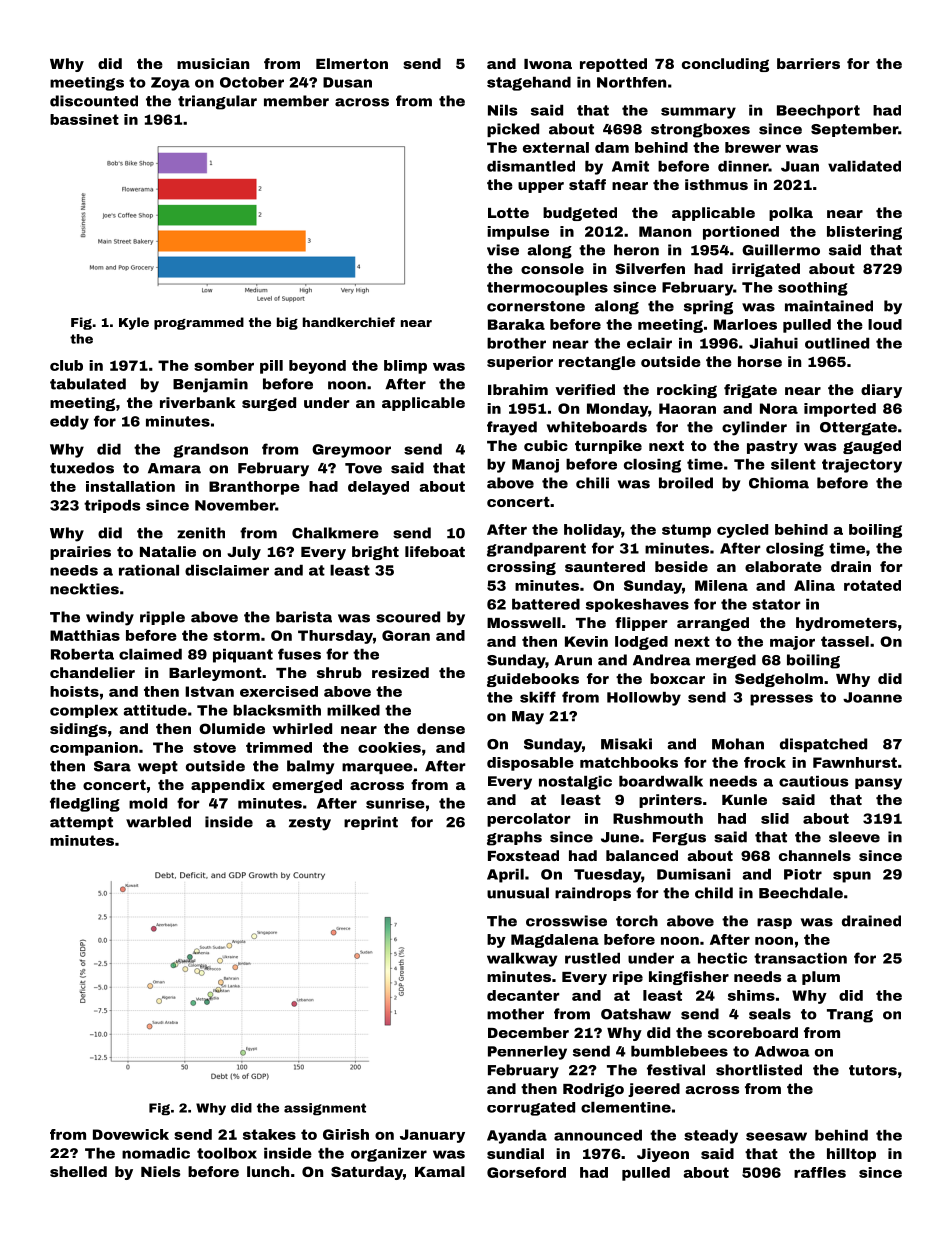 Image resolution: width=952 pixels, height=1233 pixels. Describe the element at coordinates (325, 1109) in the screenshot. I see `assignment` at that location.
